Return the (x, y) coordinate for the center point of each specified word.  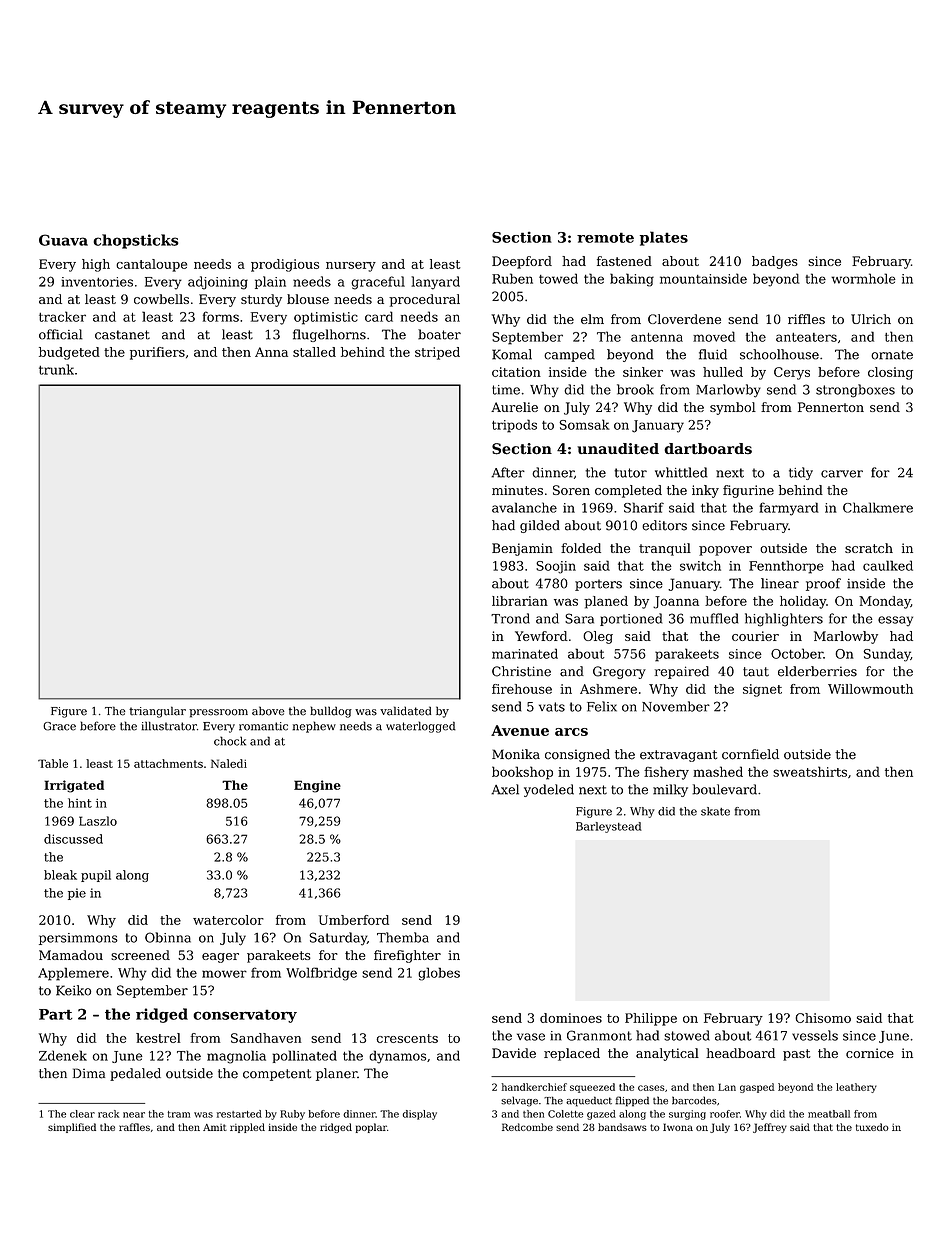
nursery (351, 267)
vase (531, 1037)
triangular (157, 712)
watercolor (228, 920)
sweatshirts (810, 771)
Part (55, 1014)
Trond (510, 618)
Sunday (887, 655)
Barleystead (609, 827)
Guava (63, 240)
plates (664, 238)
